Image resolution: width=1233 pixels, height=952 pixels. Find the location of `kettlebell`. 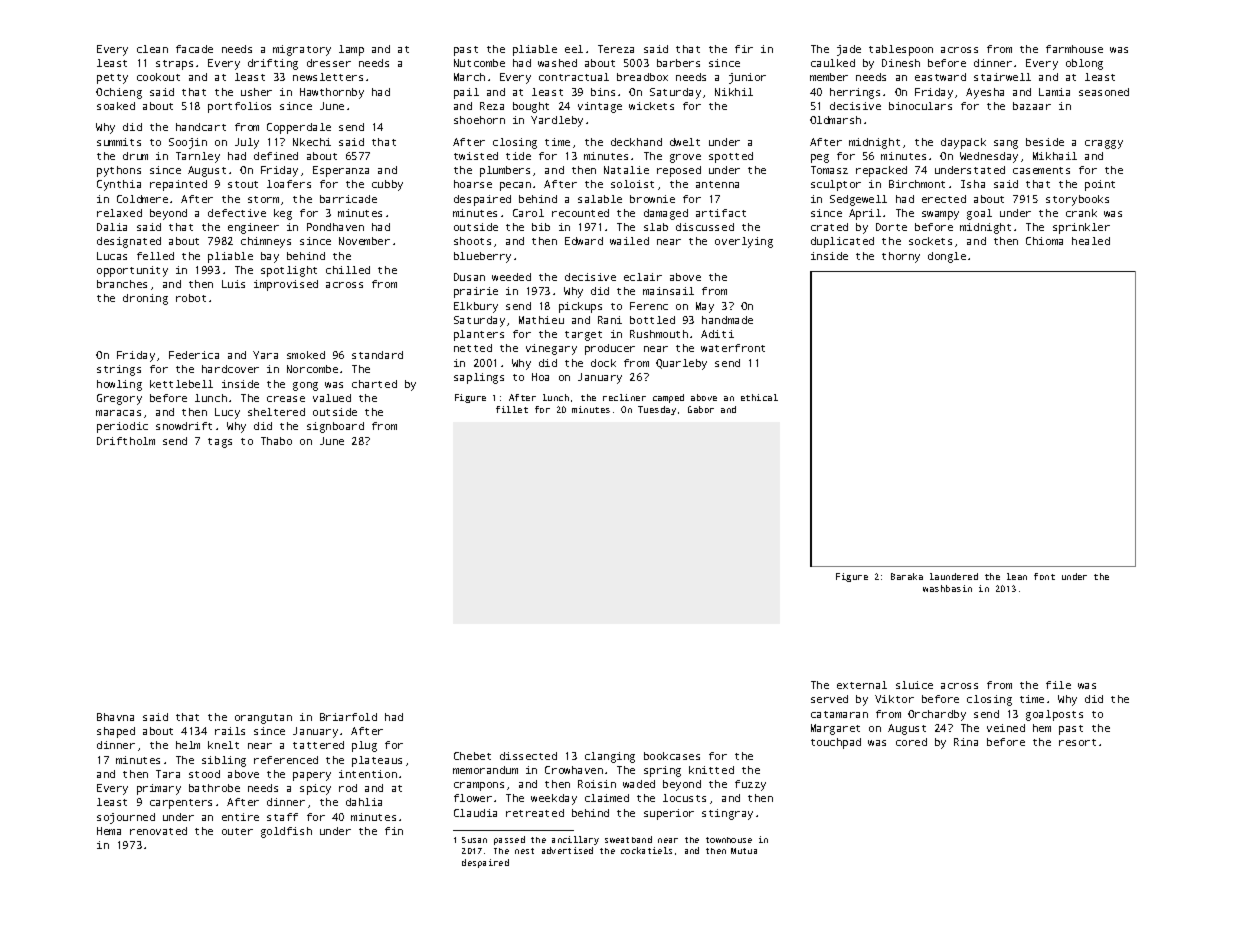

kettlebell is located at coordinates (181, 384).
